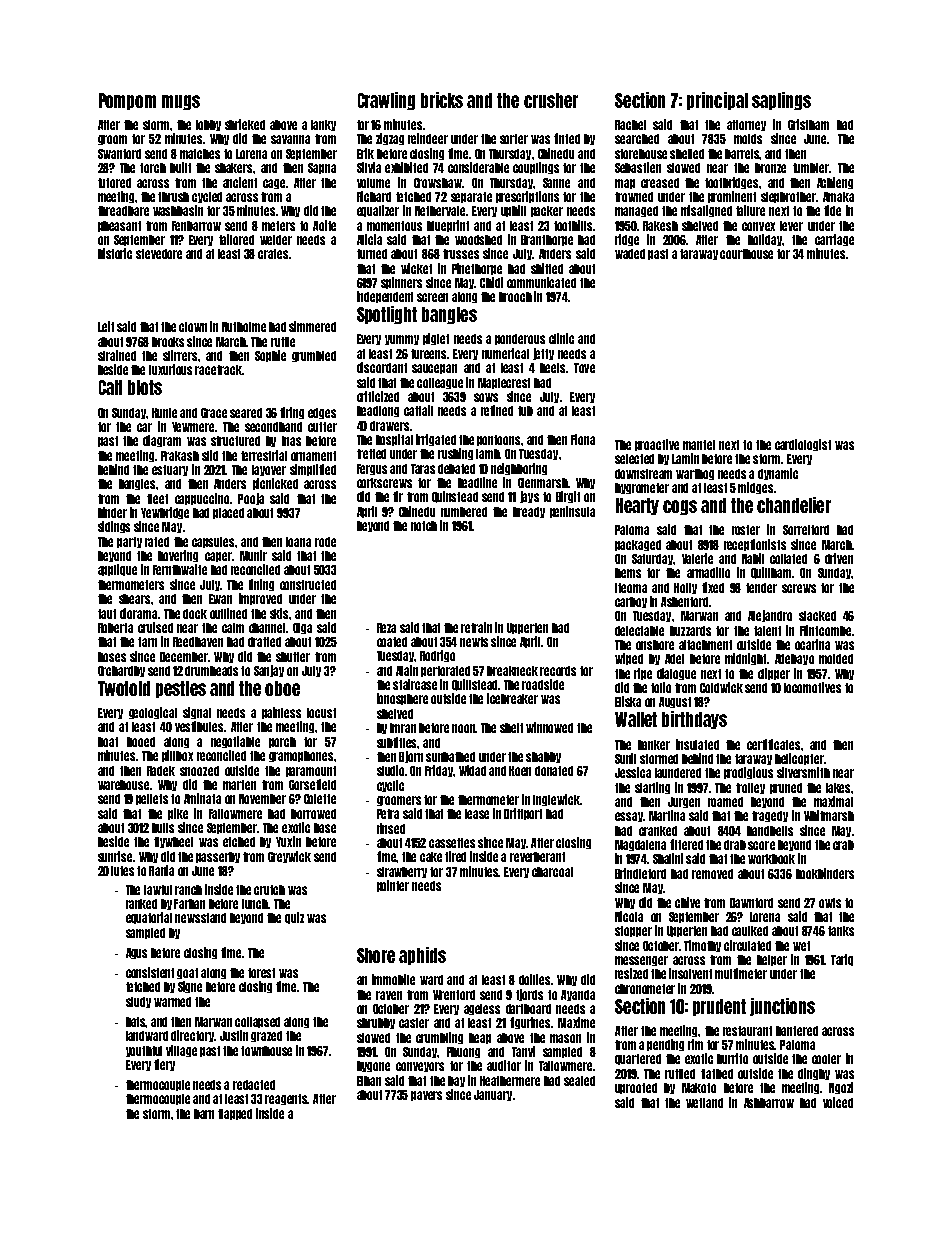 Image resolution: width=952 pixels, height=1233 pixels. Describe the element at coordinates (172, 1002) in the document. I see `warmed` at that location.
